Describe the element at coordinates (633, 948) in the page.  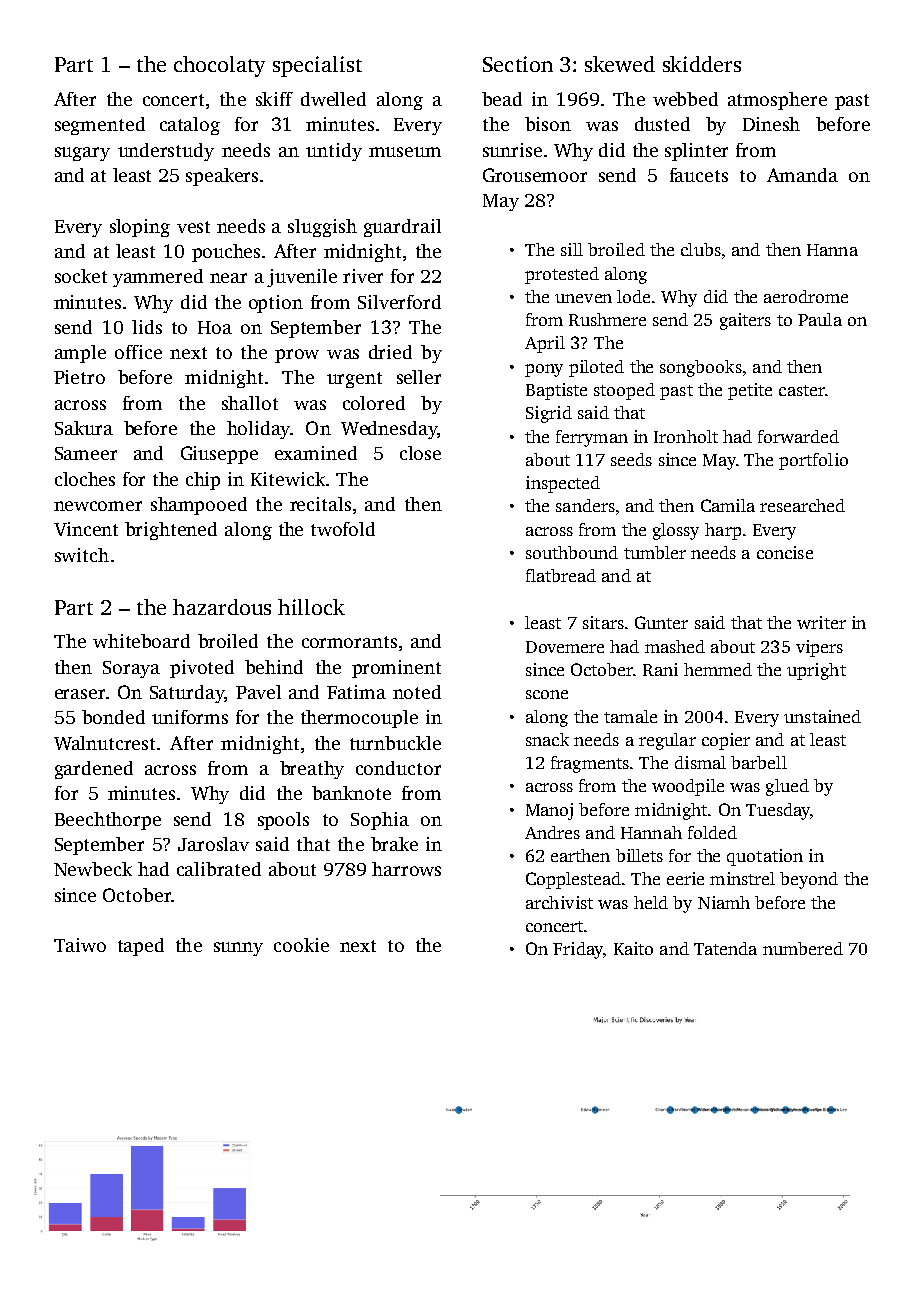
I see `Kaito` at that location.
